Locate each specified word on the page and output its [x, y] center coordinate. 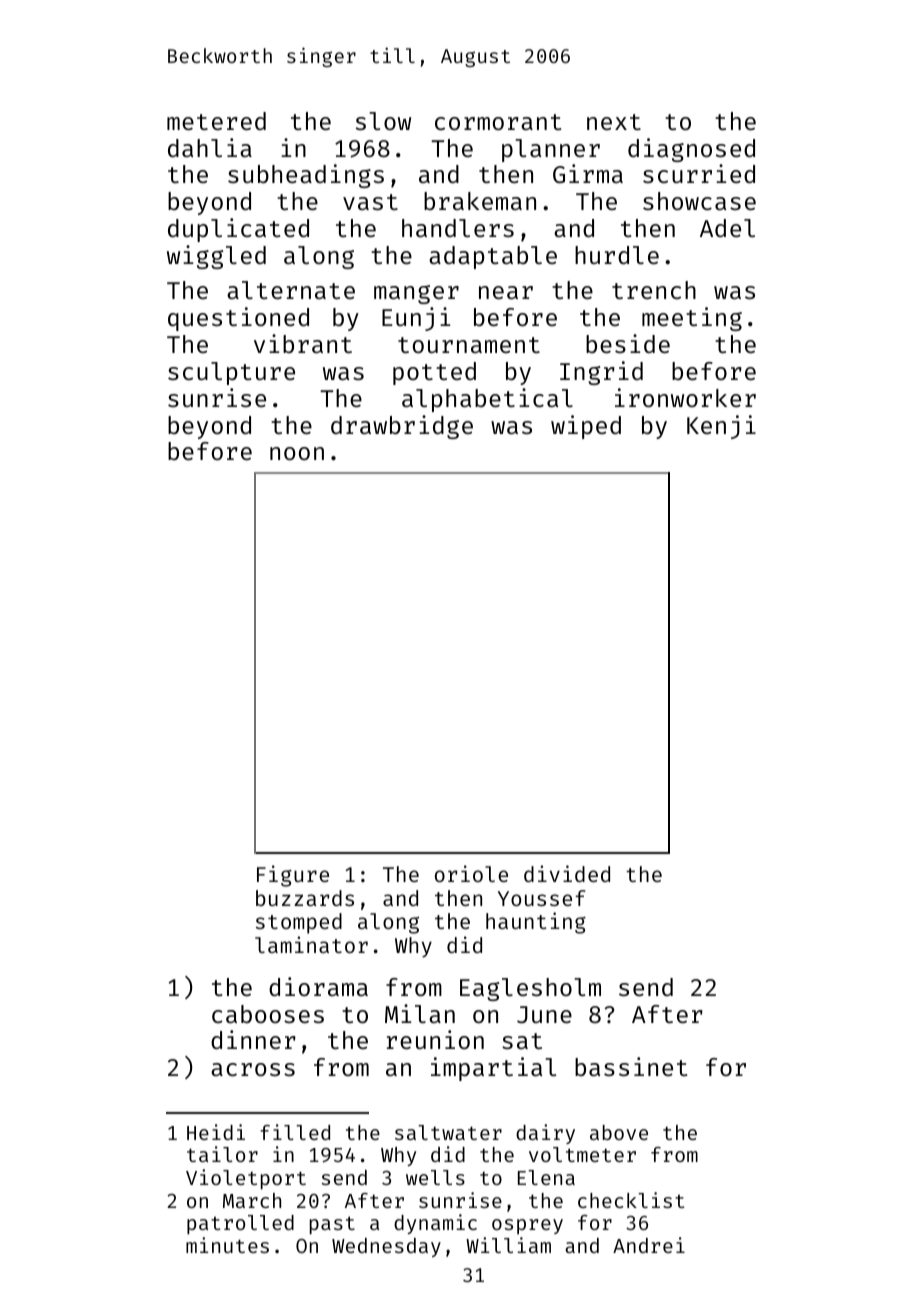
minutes [227, 1245]
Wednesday [386, 1247]
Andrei [649, 1245]
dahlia [210, 147]
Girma [588, 173]
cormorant [498, 122]
